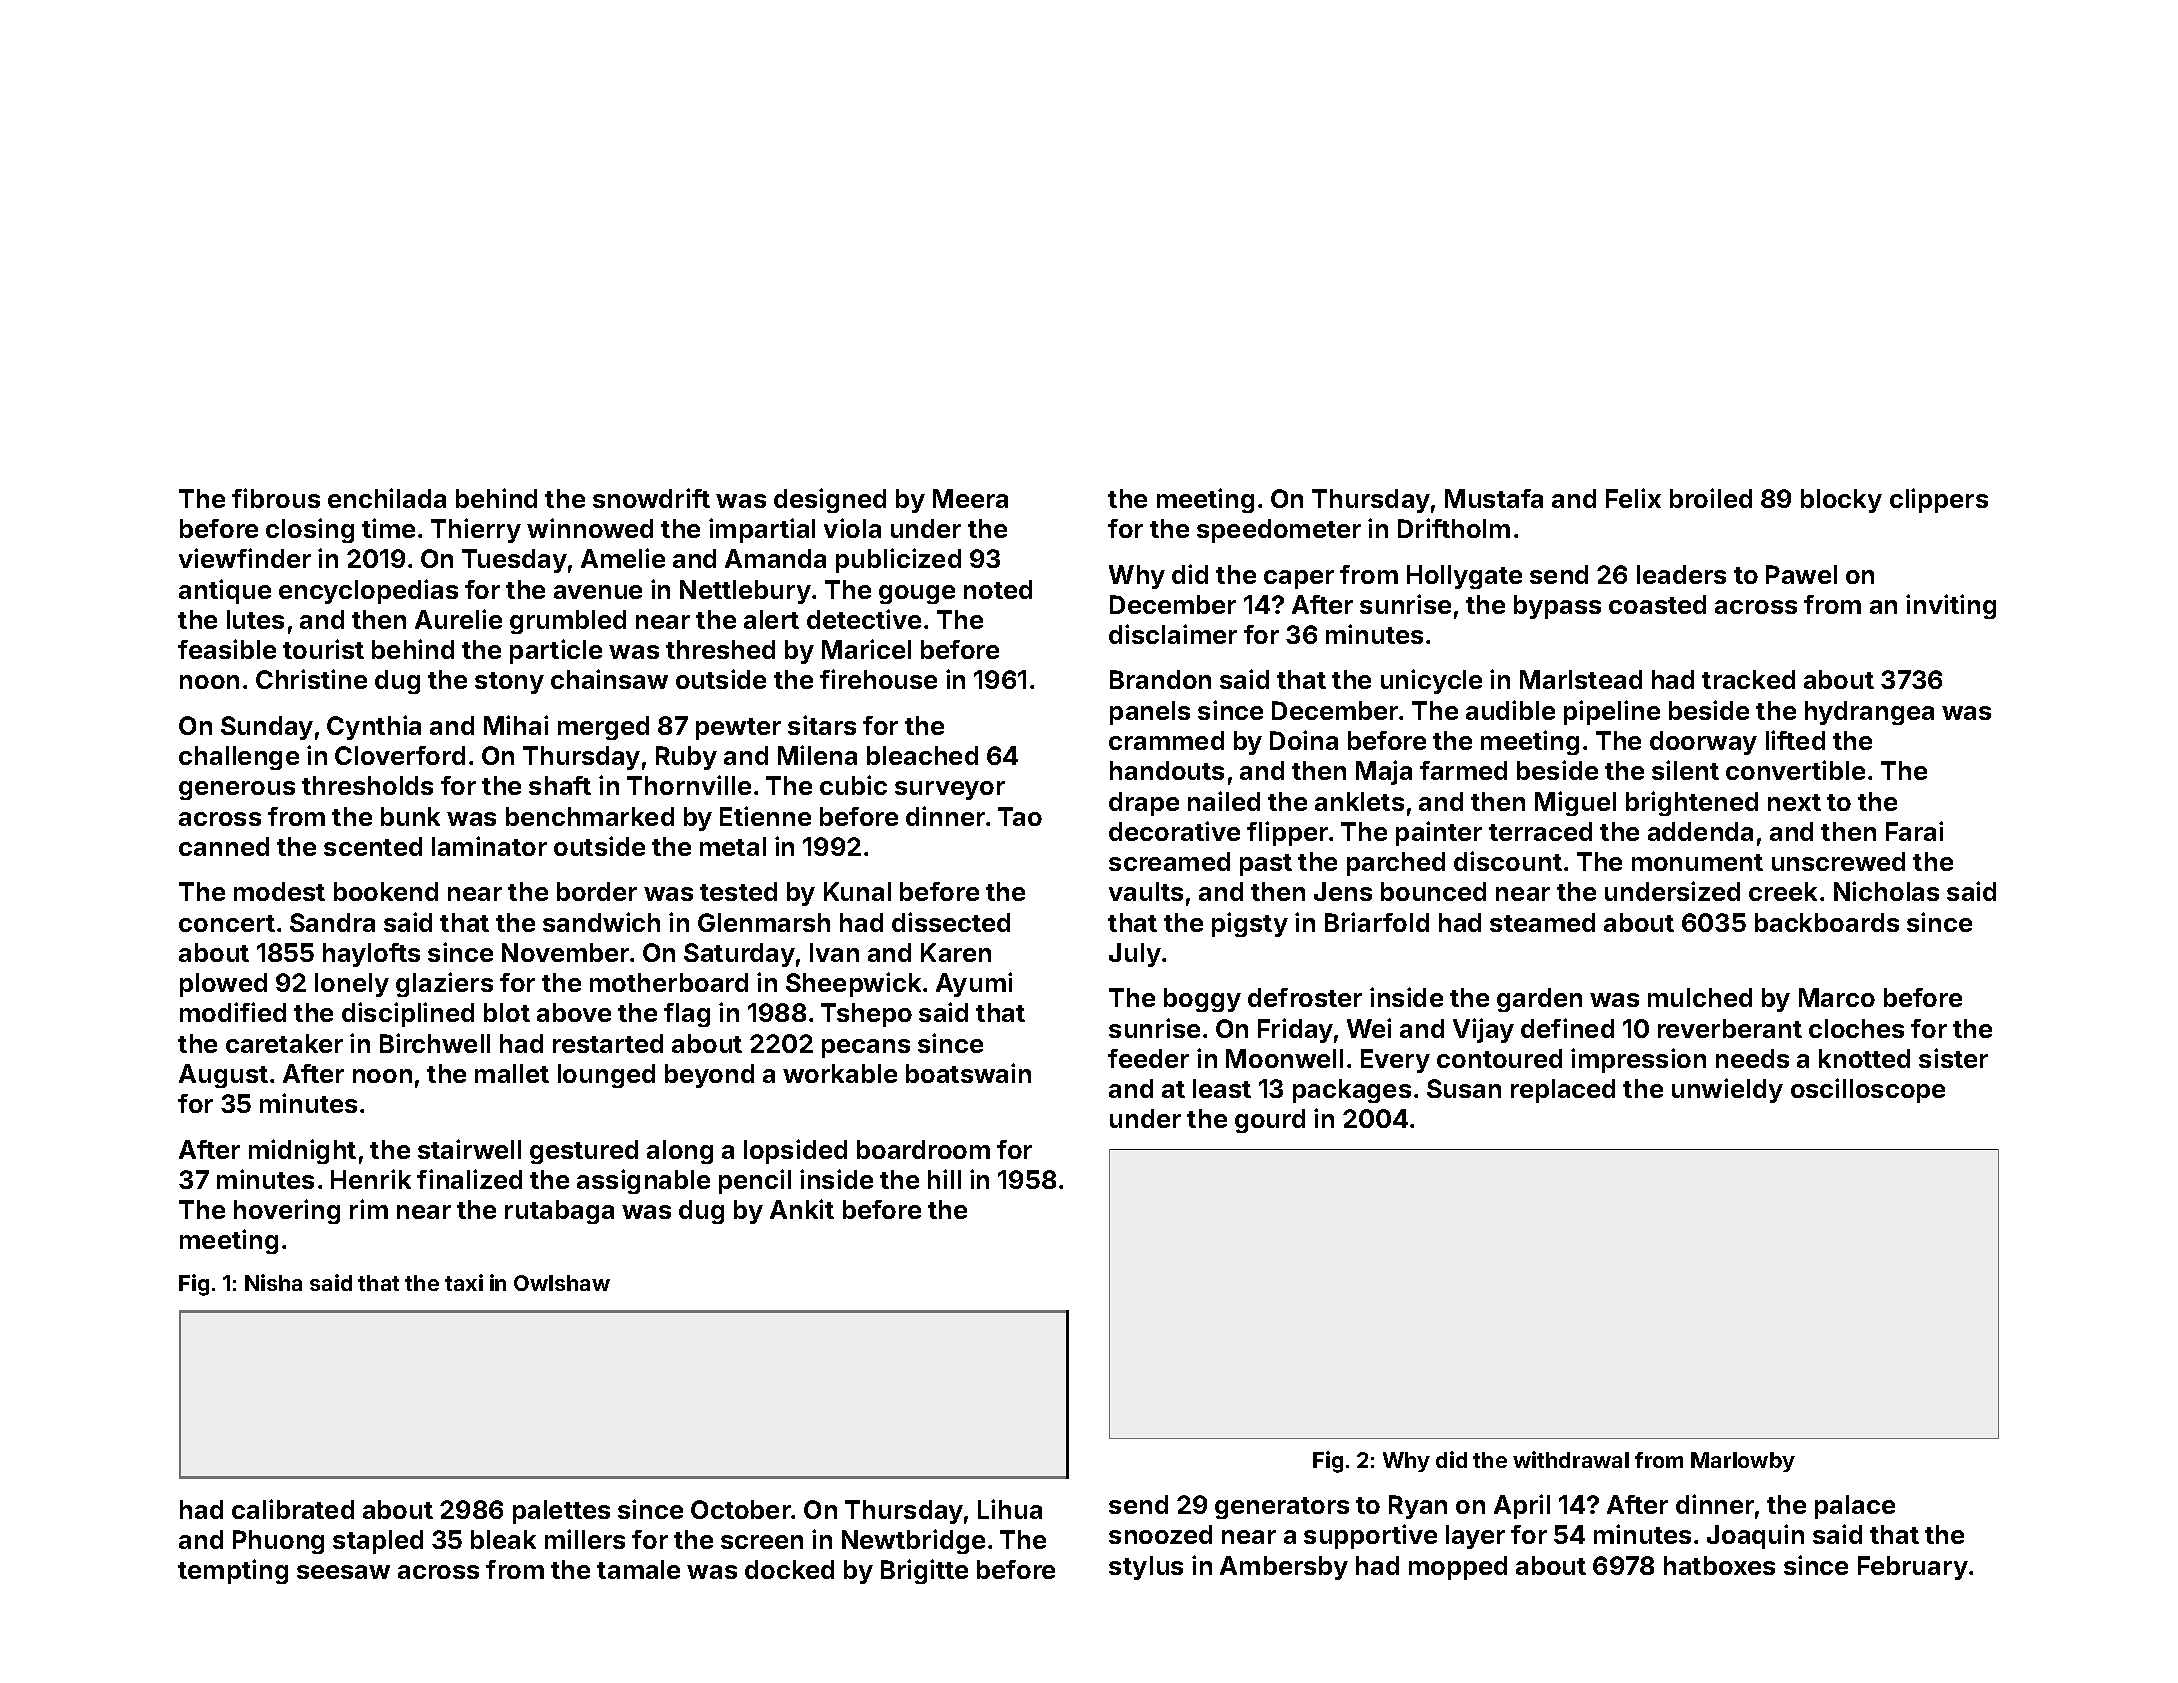 Image resolution: width=2178 pixels, height=1683 pixels. What do you see at coordinates (489, 846) in the document?
I see `laminator` at bounding box center [489, 846].
